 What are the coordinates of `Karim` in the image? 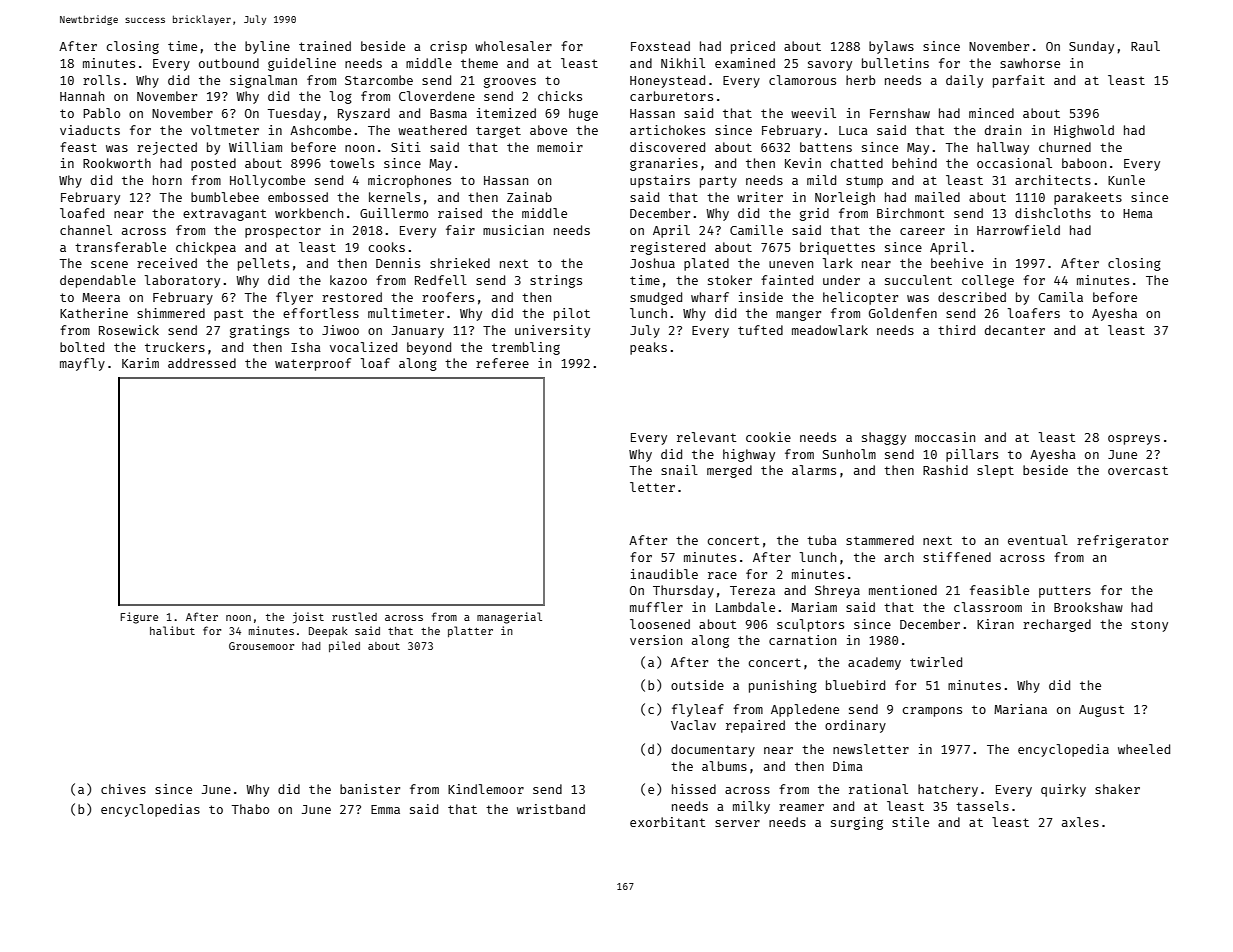 It's located at (140, 363).
